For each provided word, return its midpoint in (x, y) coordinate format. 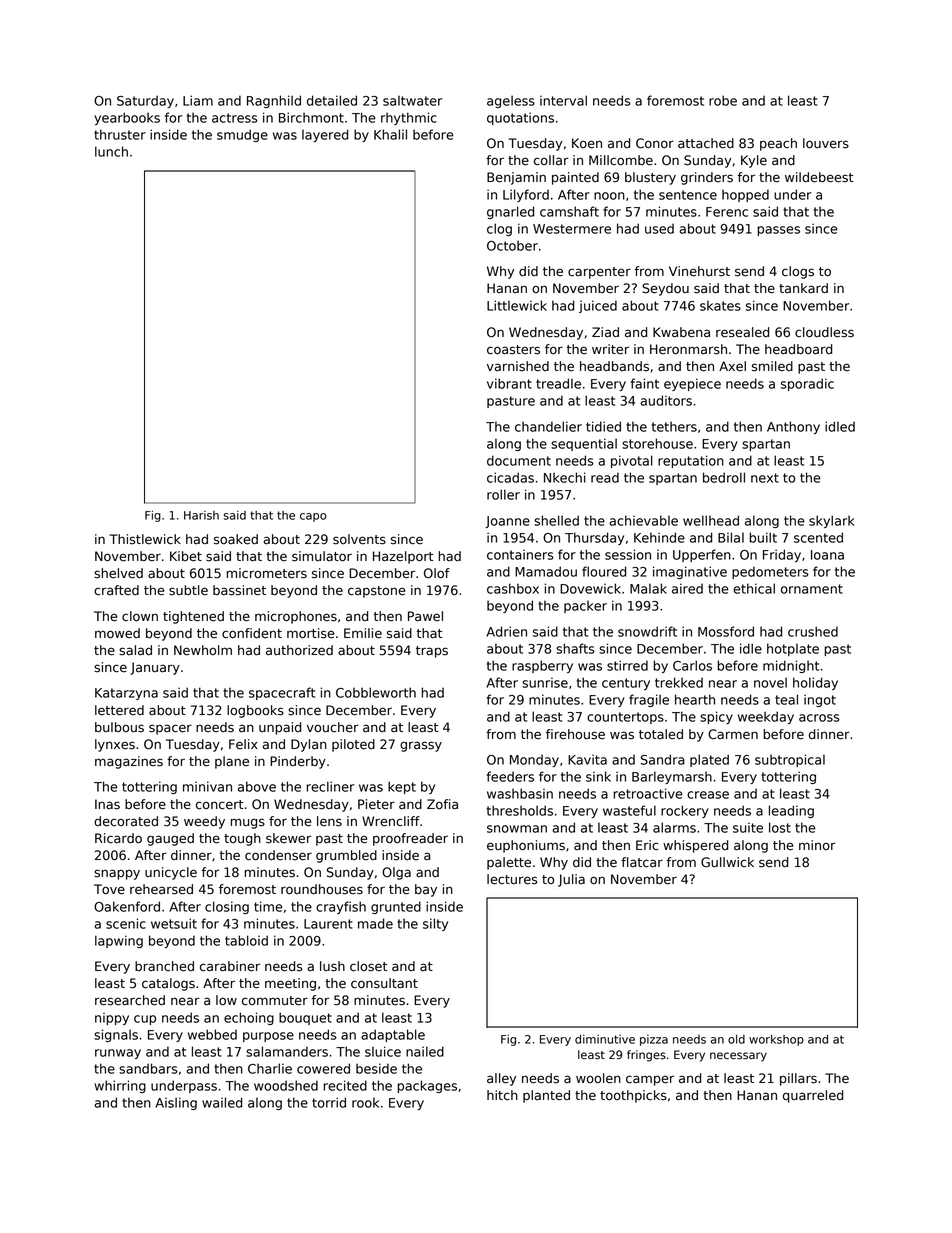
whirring (120, 1086)
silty (435, 924)
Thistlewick (145, 539)
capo (313, 517)
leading (791, 811)
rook (365, 1102)
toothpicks (633, 1096)
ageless (511, 101)
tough (242, 839)
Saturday (145, 101)
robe (723, 100)
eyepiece (692, 384)
